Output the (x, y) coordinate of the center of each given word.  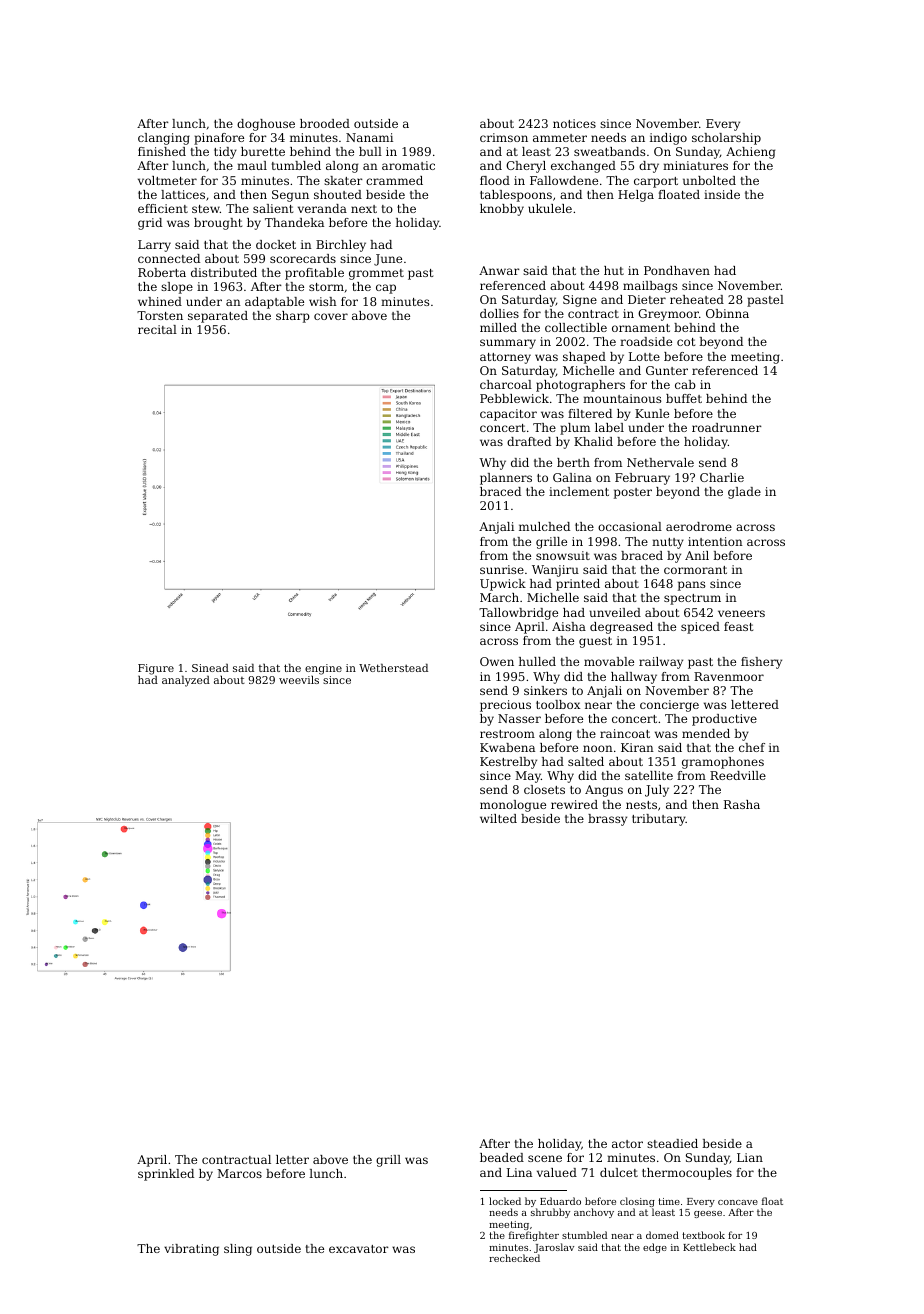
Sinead (210, 667)
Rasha (742, 804)
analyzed (186, 681)
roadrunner (727, 427)
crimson (504, 137)
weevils (299, 680)
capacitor (508, 415)
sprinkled (166, 1175)
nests (641, 805)
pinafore (219, 139)
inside (722, 194)
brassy (607, 820)
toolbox (558, 704)
